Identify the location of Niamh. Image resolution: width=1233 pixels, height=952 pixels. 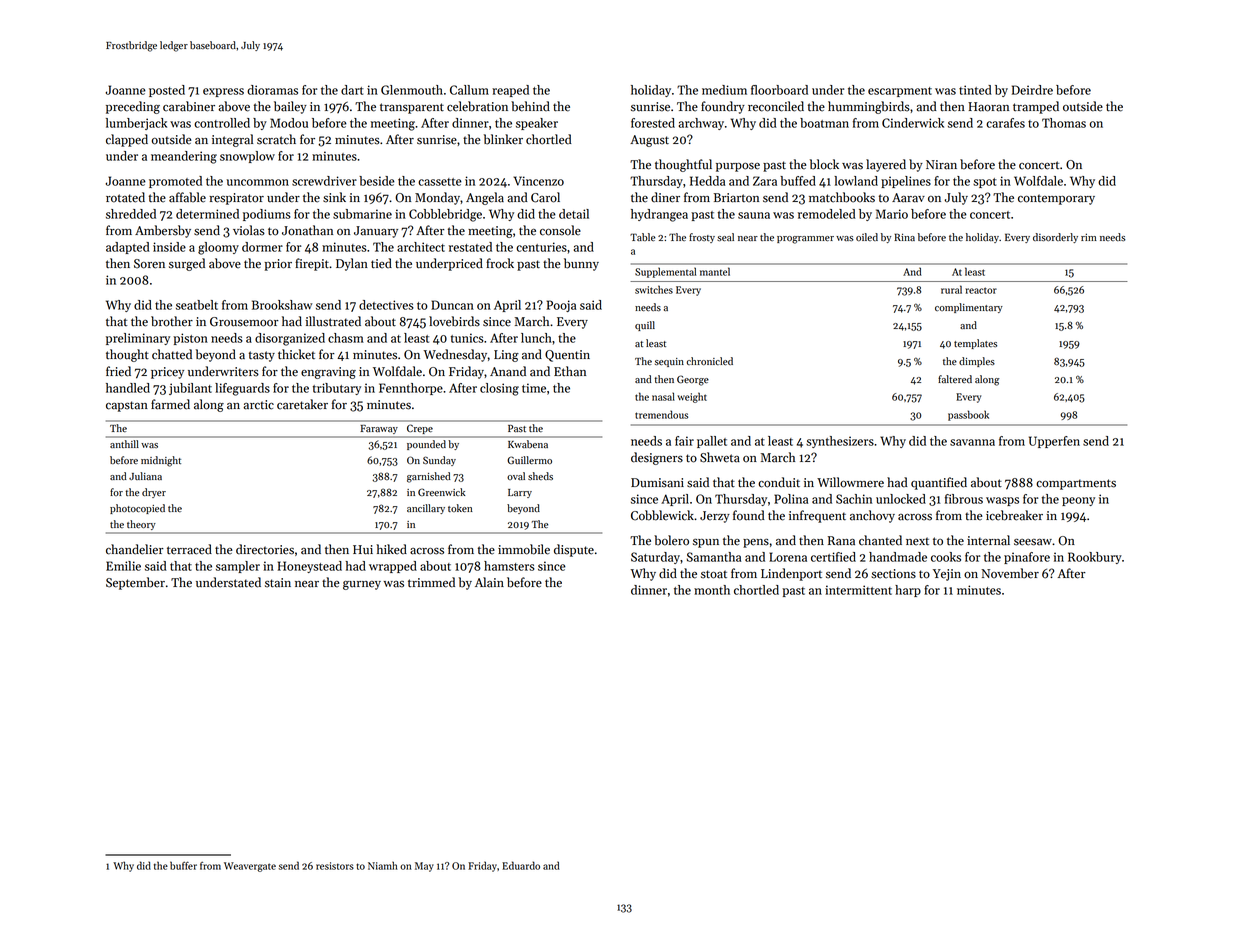
(383, 865).
